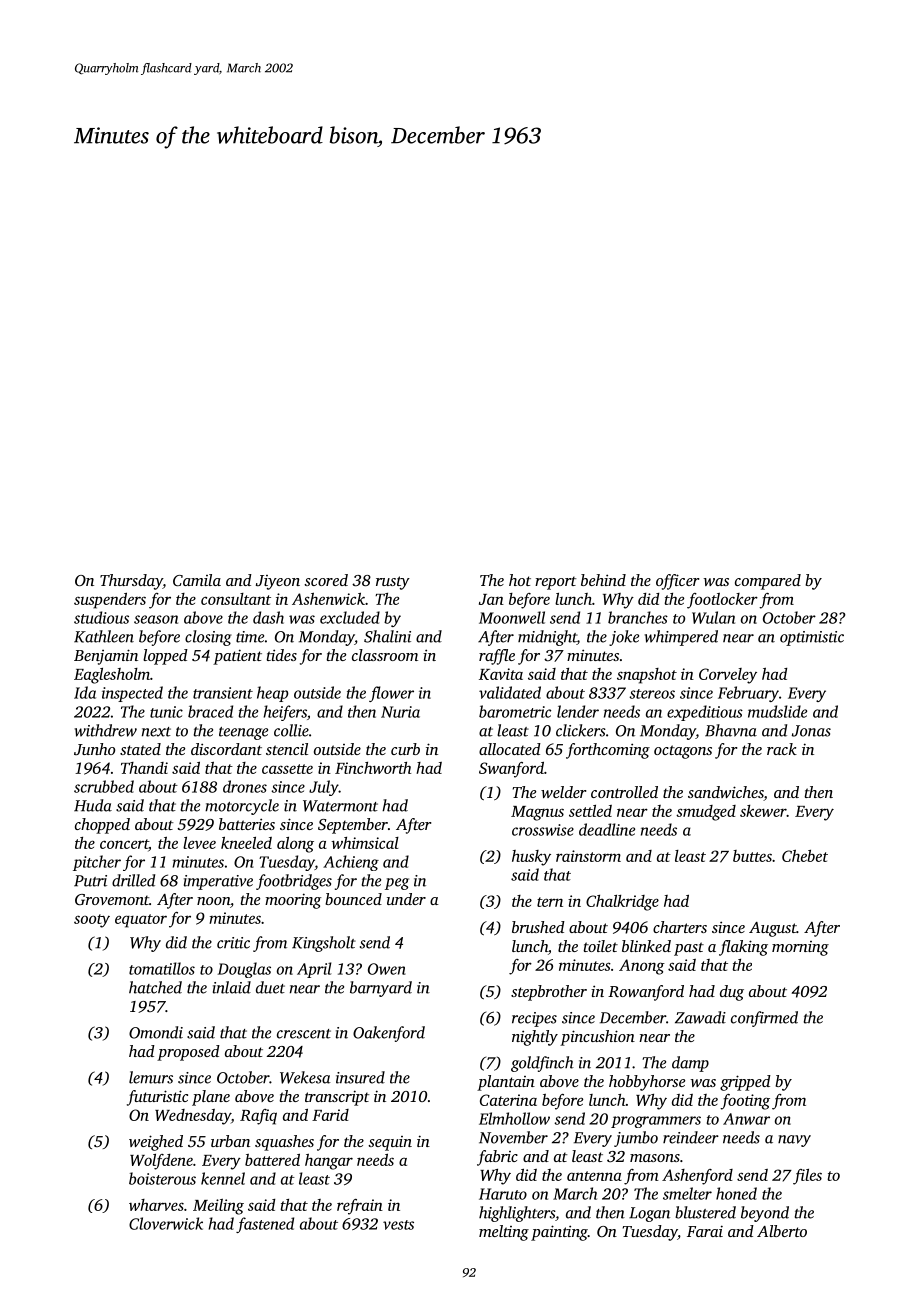  What do you see at coordinates (387, 969) in the page?
I see `Owen` at bounding box center [387, 969].
